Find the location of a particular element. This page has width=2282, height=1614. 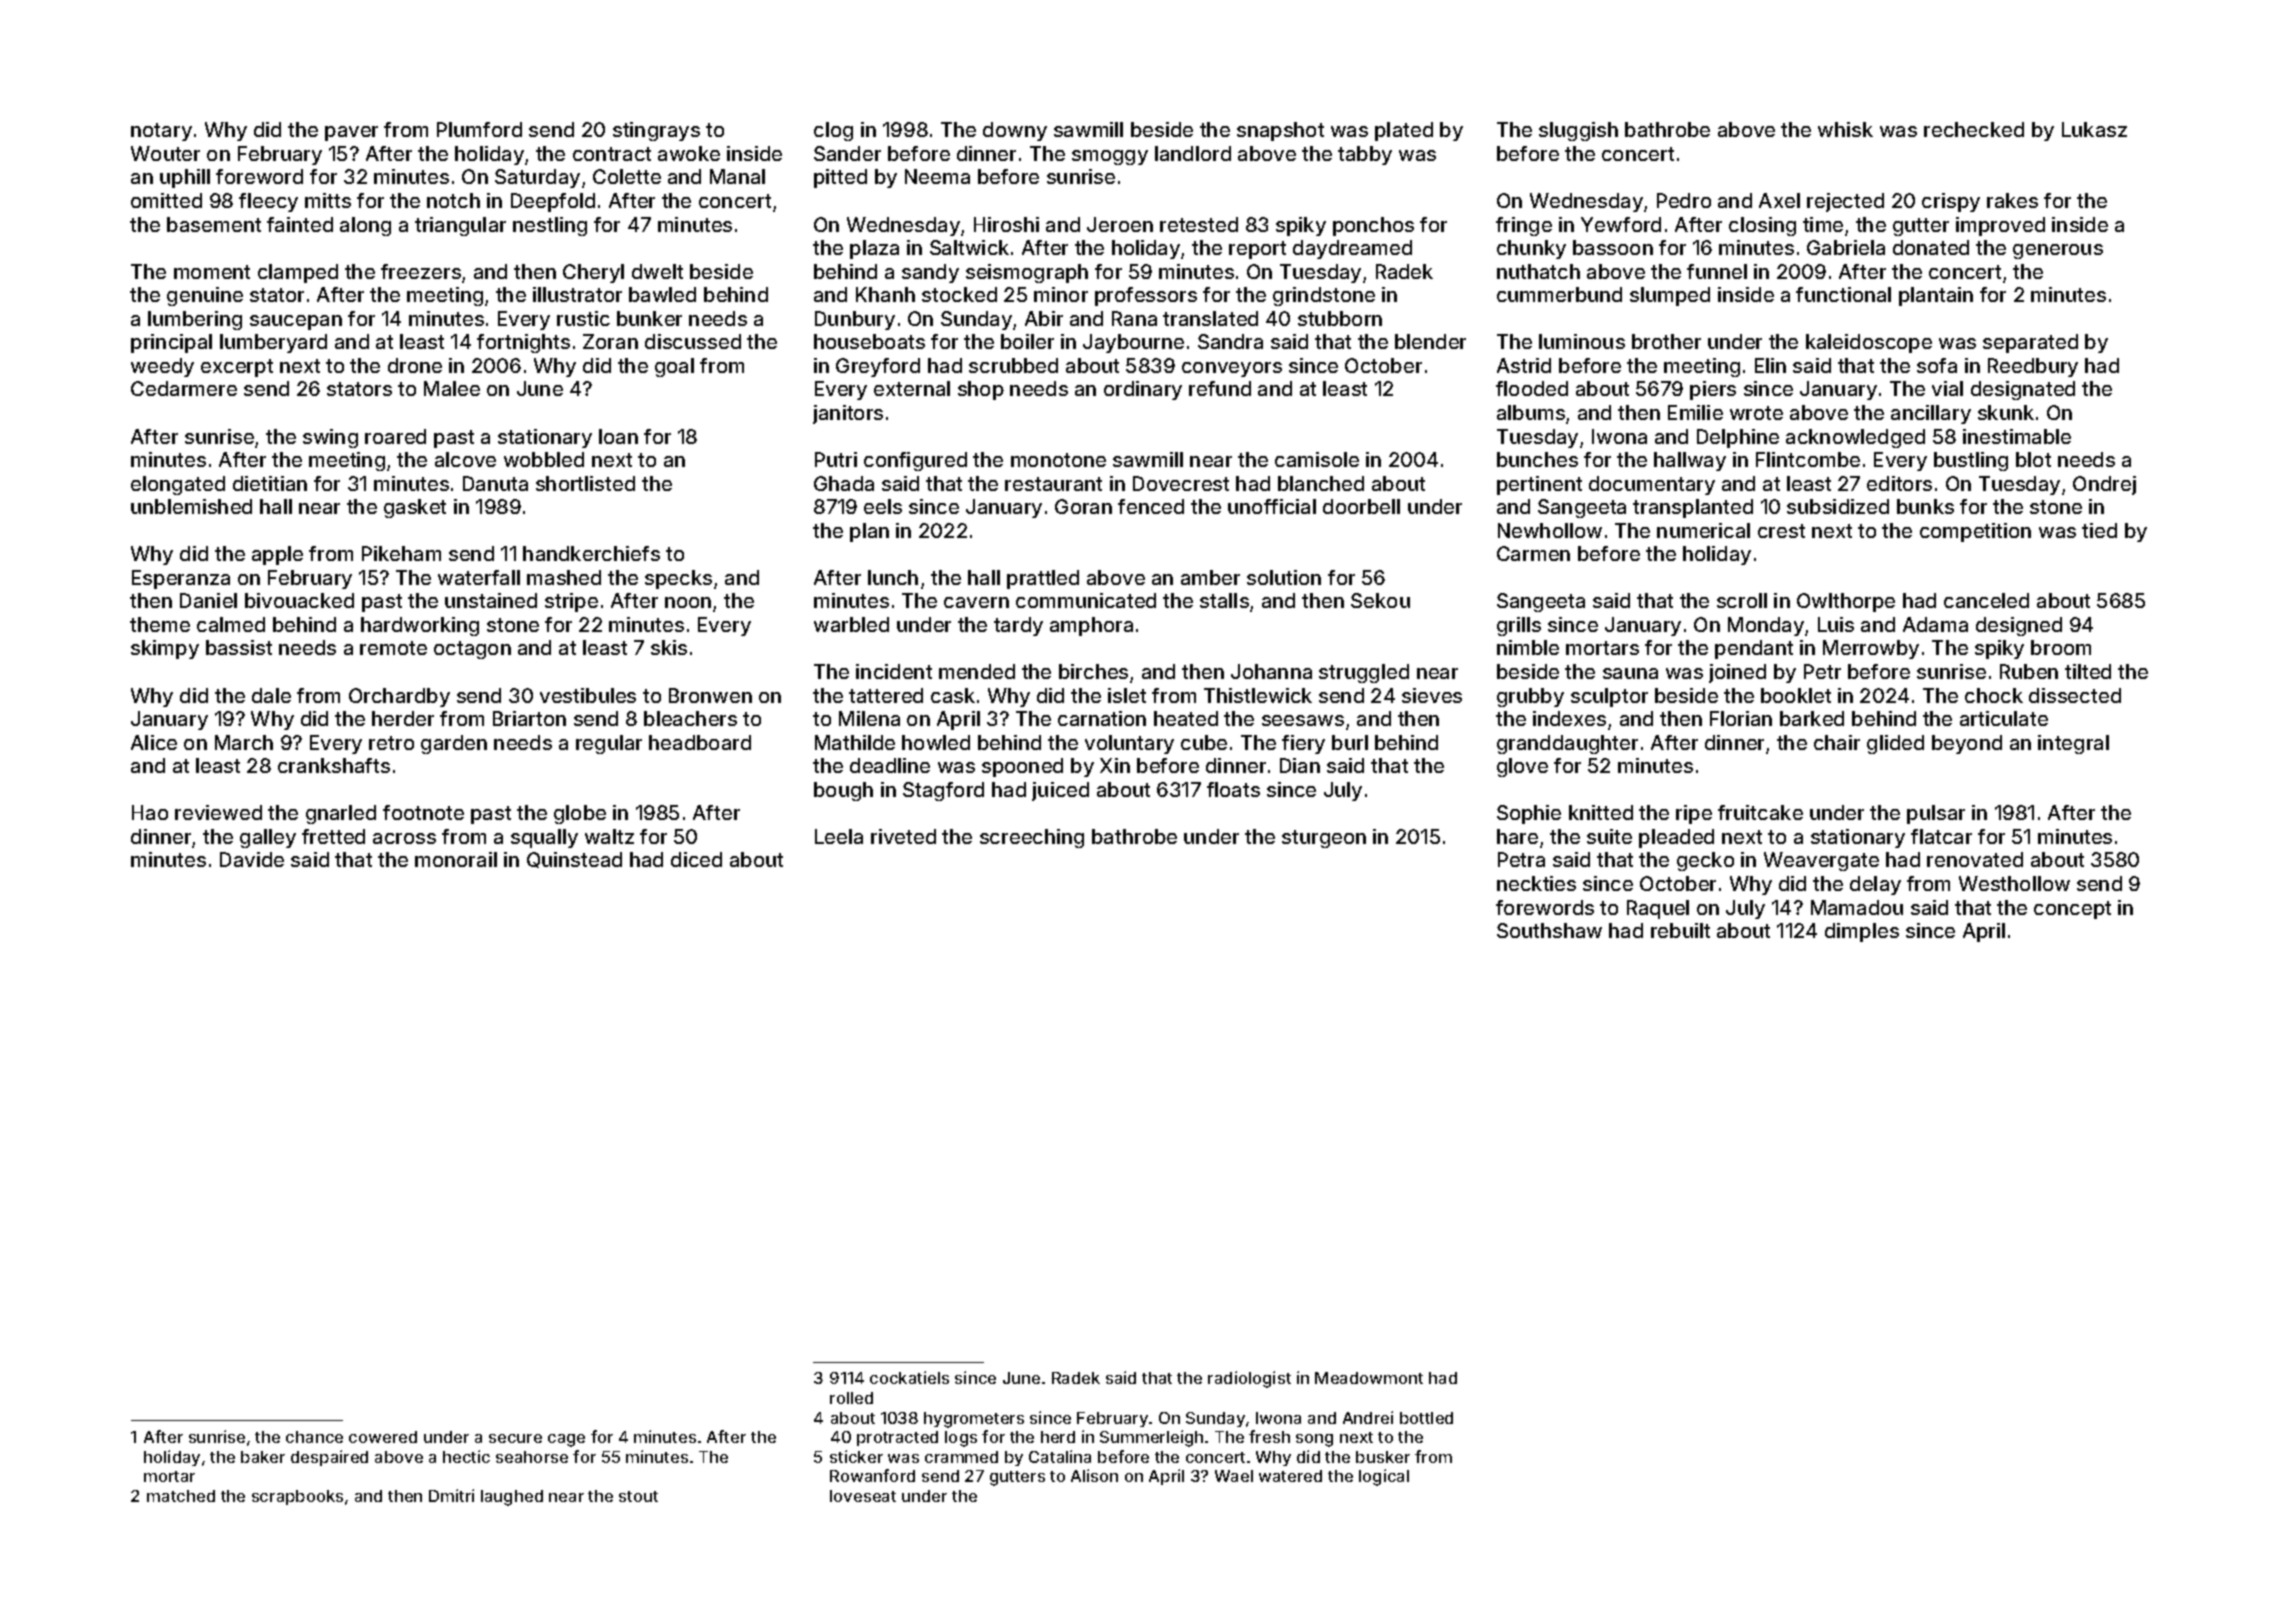

noon is located at coordinates (688, 602).
